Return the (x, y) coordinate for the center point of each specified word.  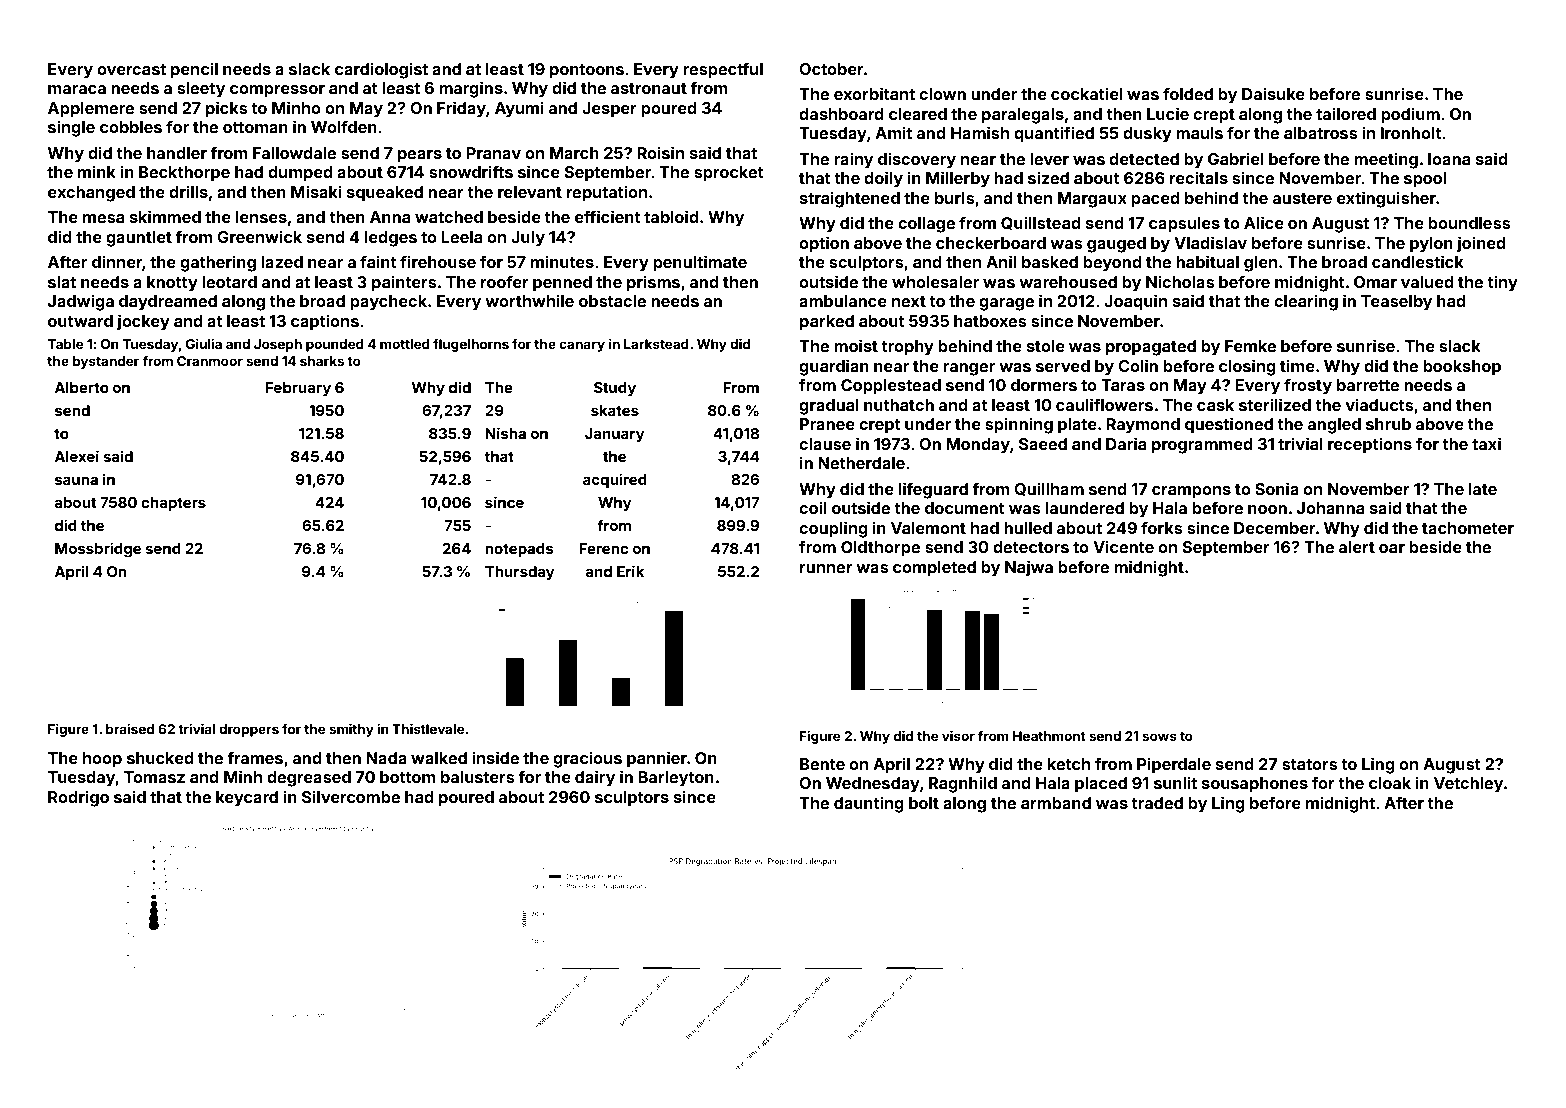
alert (1357, 547)
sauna (76, 480)
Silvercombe (351, 796)
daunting (869, 804)
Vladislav (1210, 242)
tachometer (1468, 528)
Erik (630, 571)
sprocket (729, 174)
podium (1410, 115)
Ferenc (603, 548)
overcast (131, 69)
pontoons (587, 71)
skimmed (165, 216)
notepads (519, 550)
